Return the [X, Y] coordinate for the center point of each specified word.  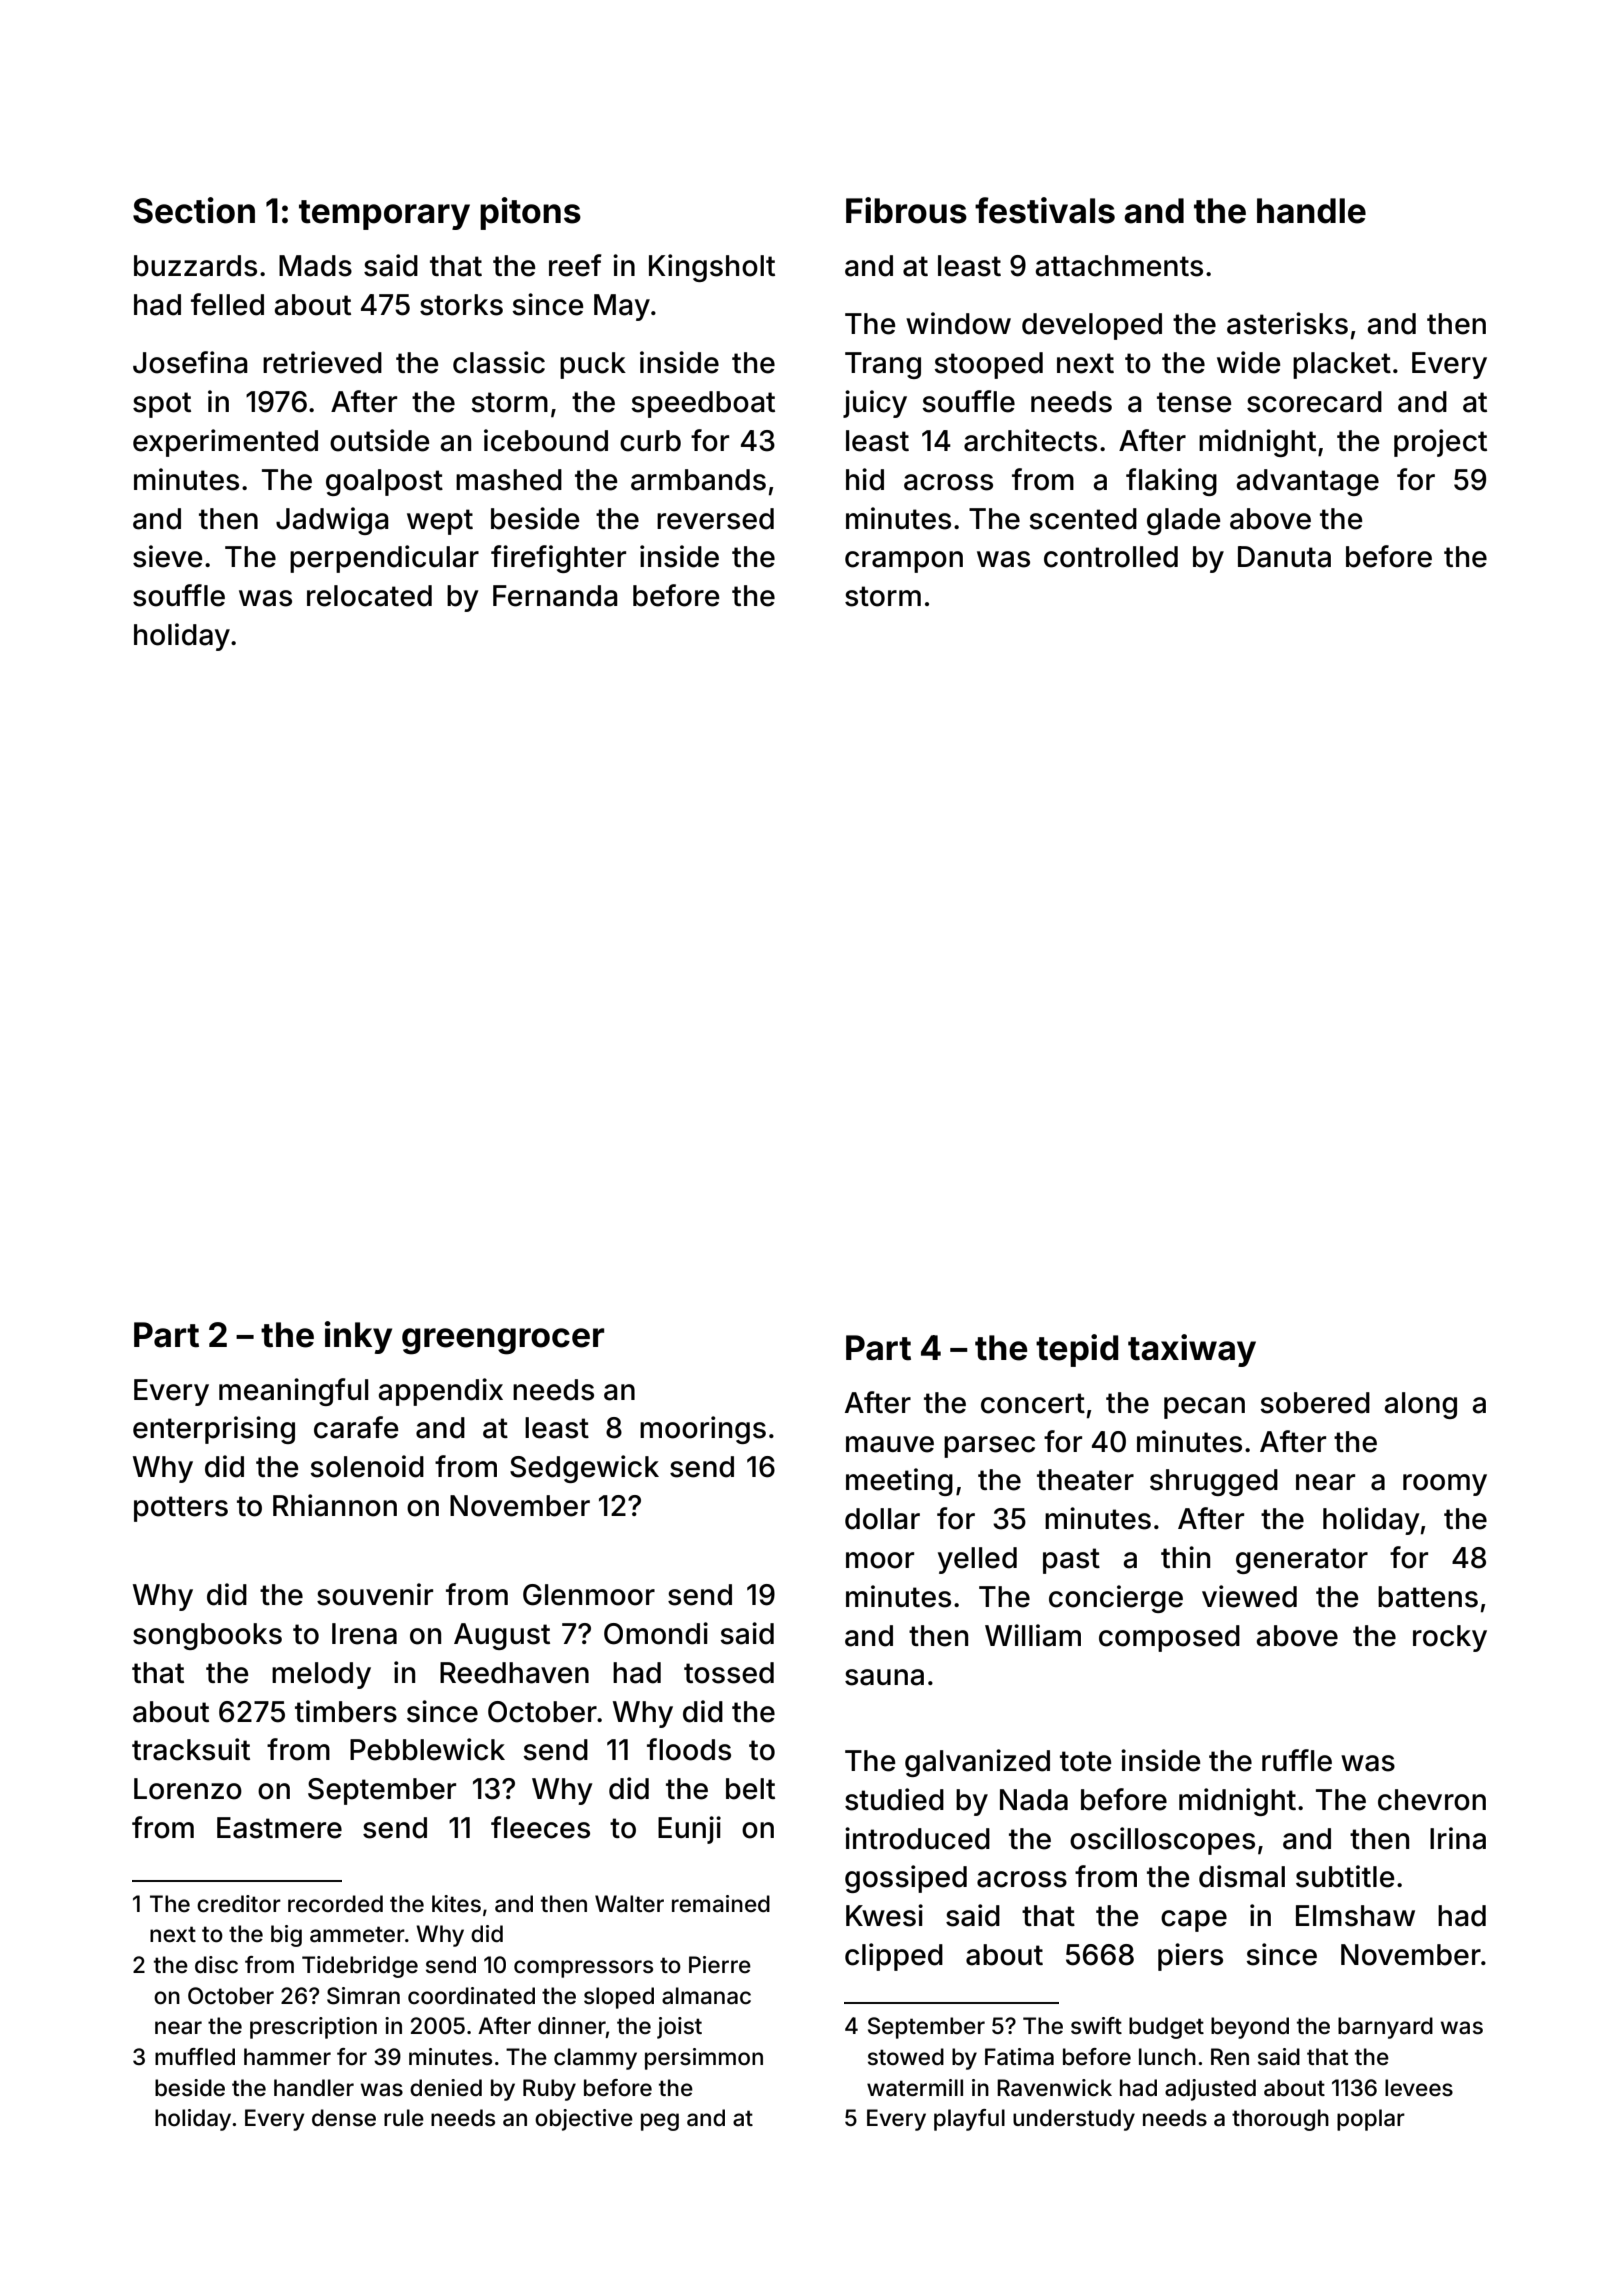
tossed [729, 1673]
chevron [1432, 1800]
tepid [1077, 1350]
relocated [369, 596]
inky [358, 1337]
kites [456, 1904]
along [1420, 1405]
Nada [1034, 1800]
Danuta [1284, 557]
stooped [988, 365]
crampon [904, 562]
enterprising [214, 1430]
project [1440, 443]
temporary [384, 215]
